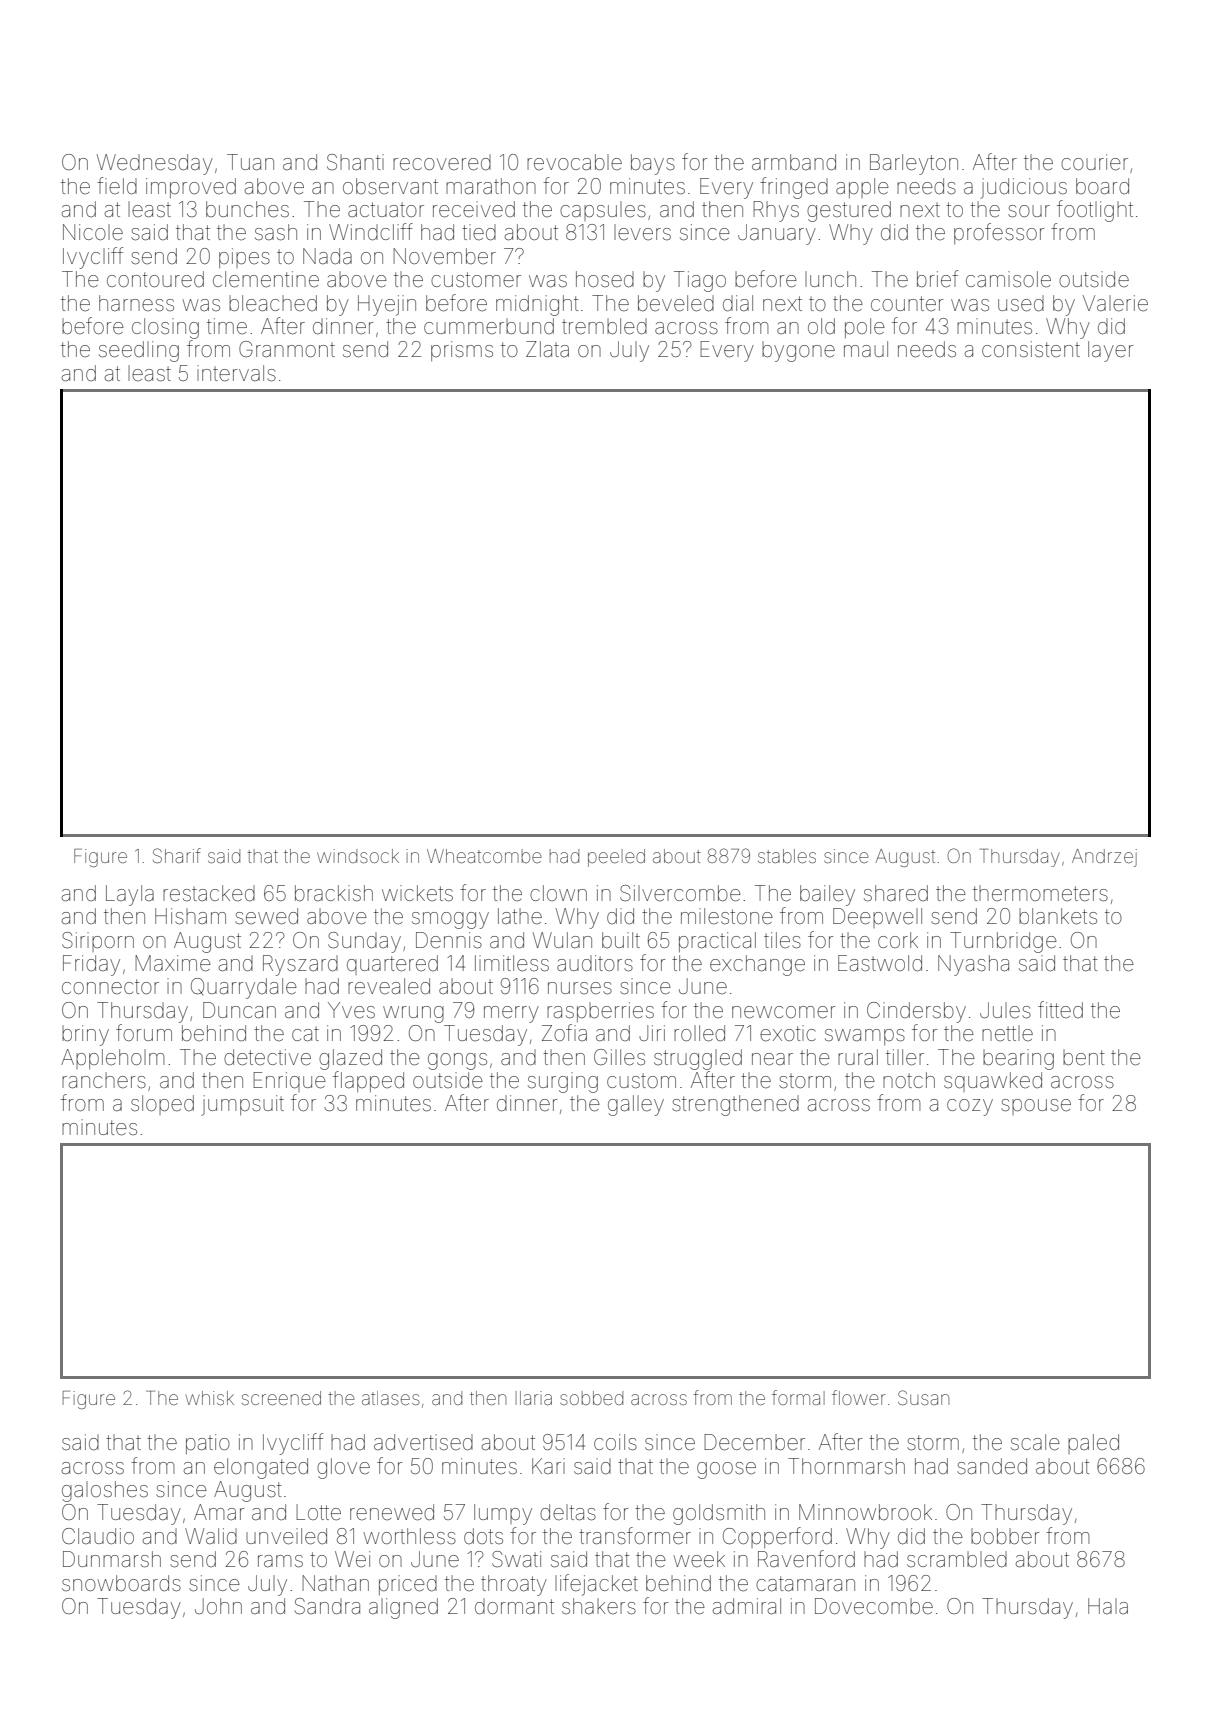 This page has width=1211, height=1713. I want to click on seedling, so click(139, 351).
